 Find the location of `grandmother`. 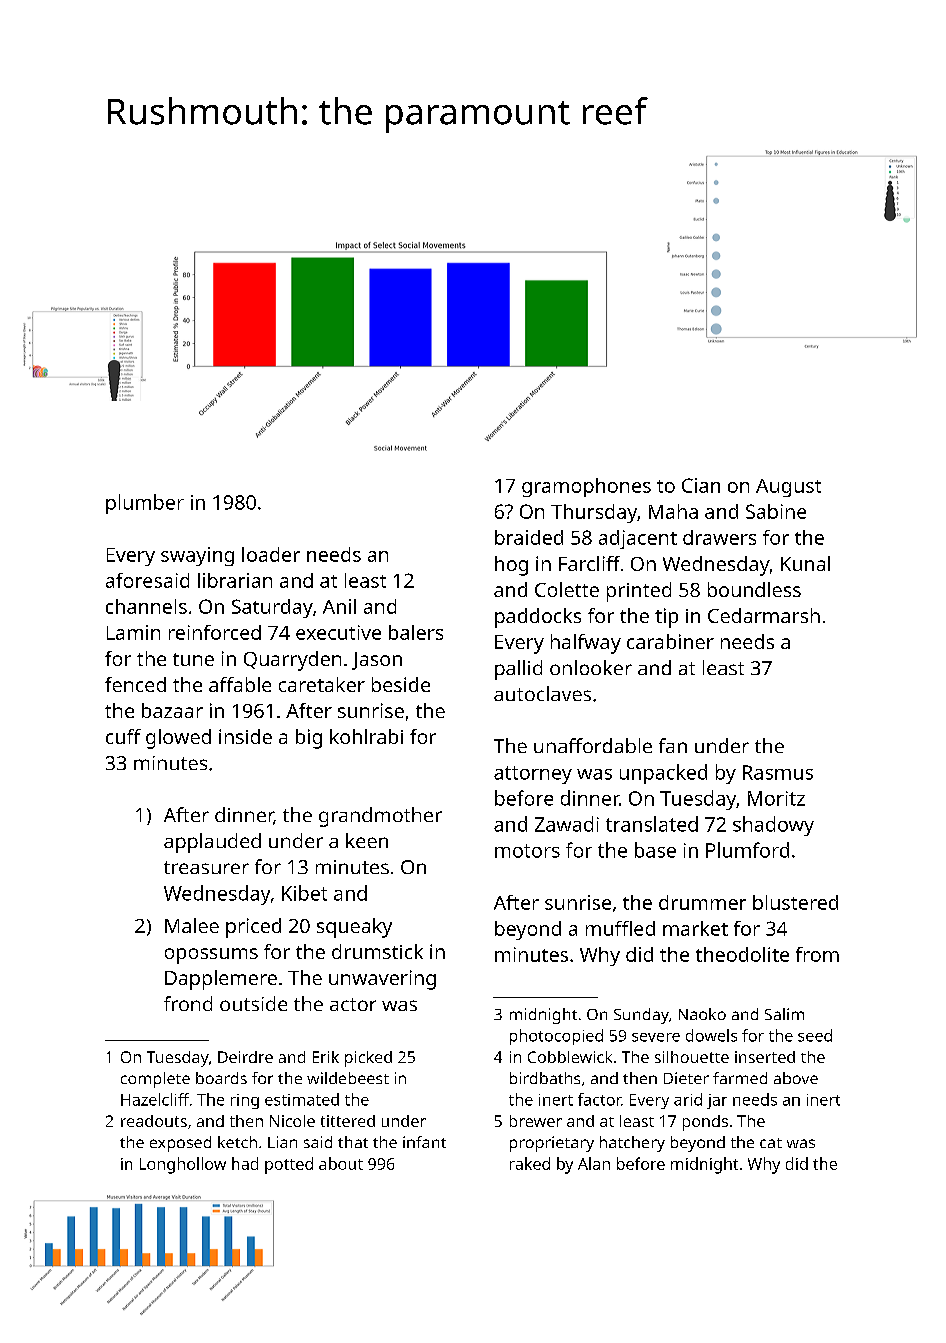

grandmother is located at coordinates (380, 817).
